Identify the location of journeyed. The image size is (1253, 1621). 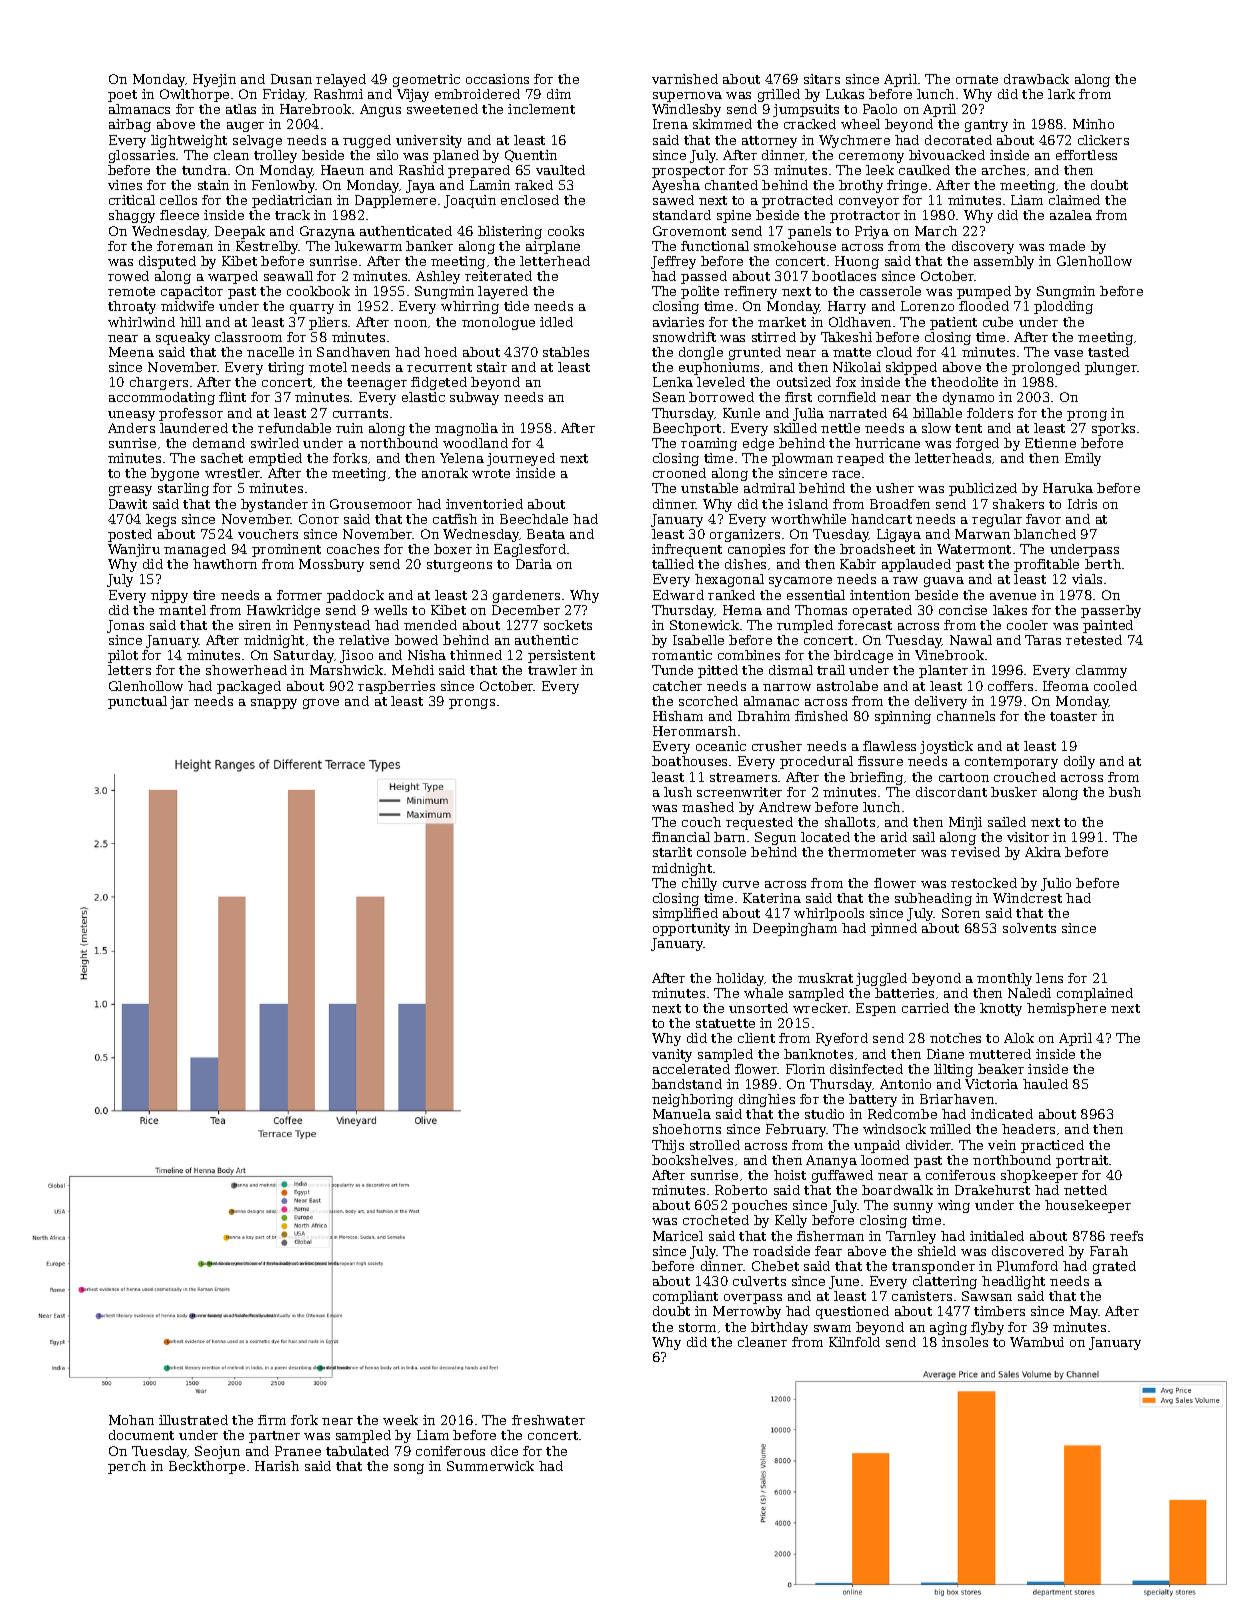
(521, 459).
